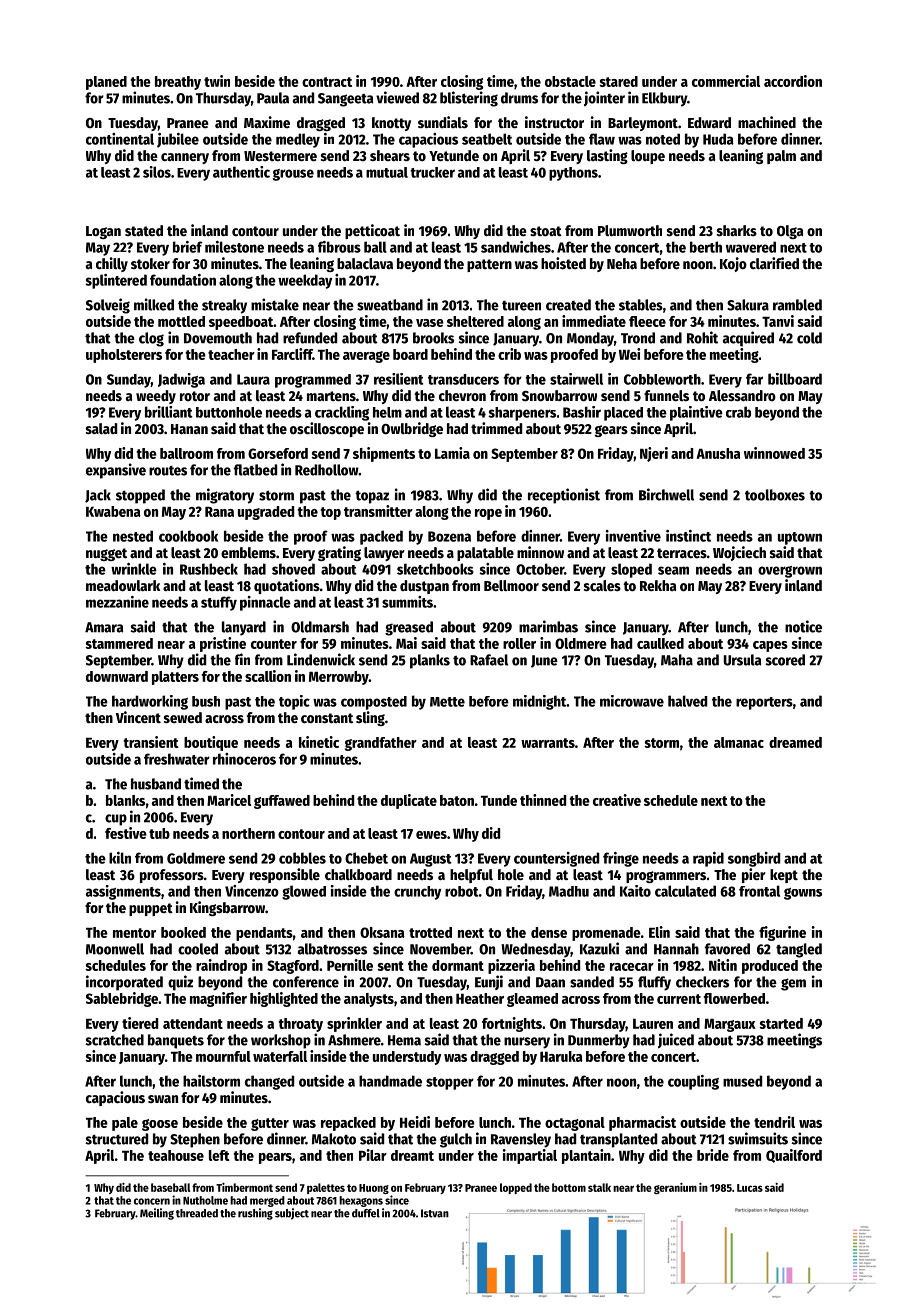 This screenshot has height=1316, width=908. Describe the element at coordinates (244, 759) in the screenshot. I see `rhinoceros` at that location.
